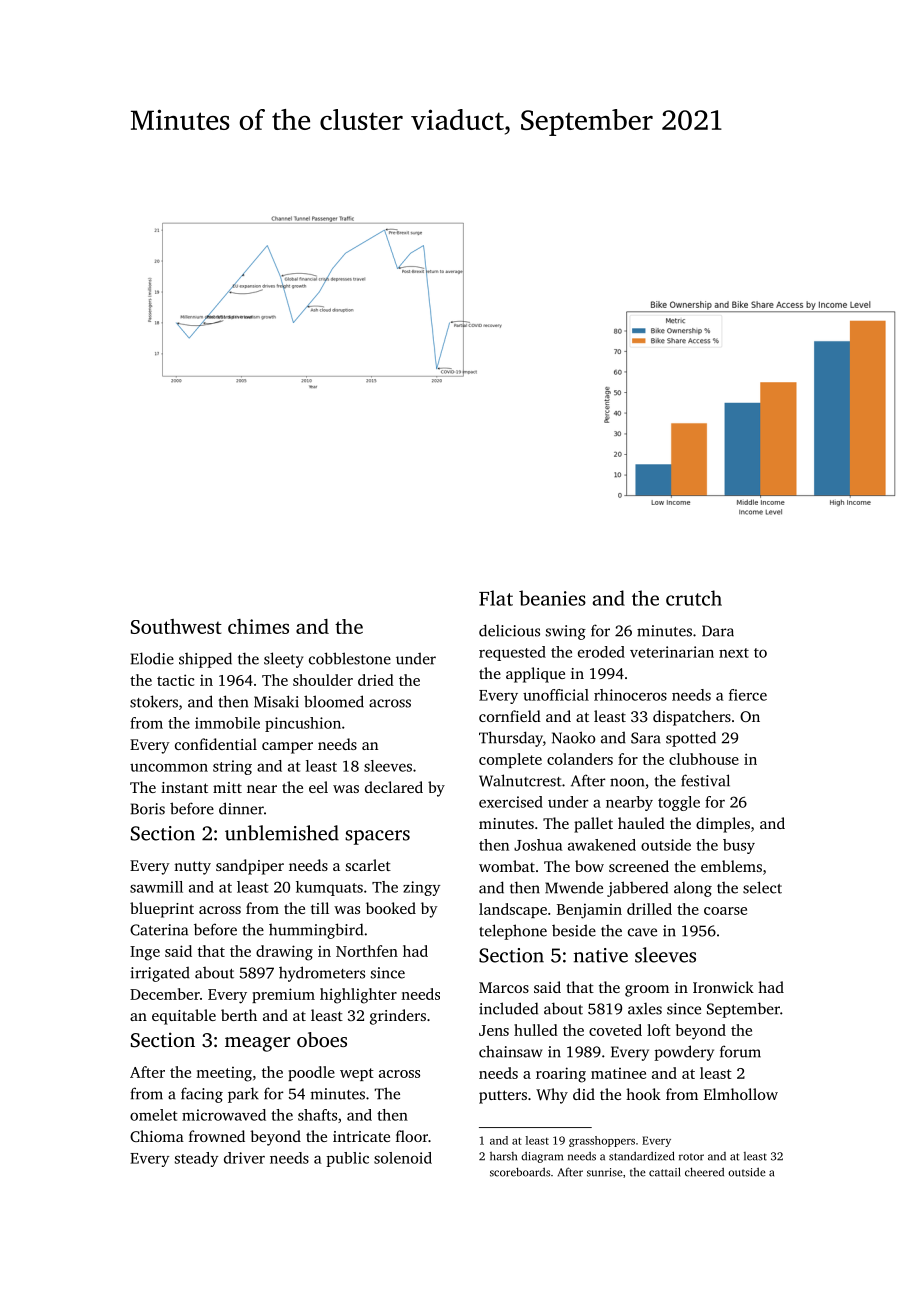 This image has width=924, height=1314. I want to click on cornfield, so click(510, 716).
